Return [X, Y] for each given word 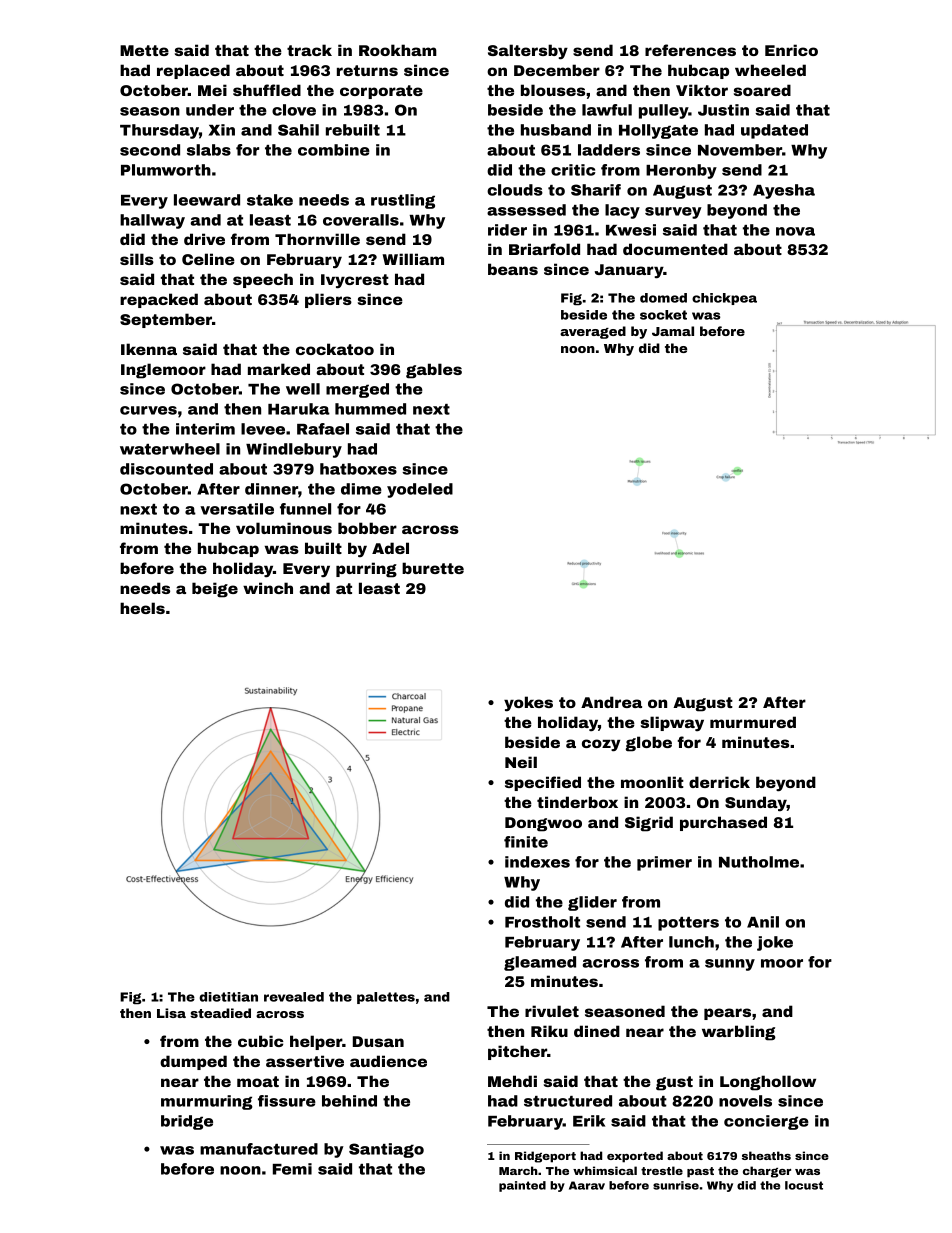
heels [142, 608]
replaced [193, 71]
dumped [193, 1062]
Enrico [791, 50]
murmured [753, 722]
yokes [528, 704]
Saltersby [528, 52]
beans [513, 269]
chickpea [724, 299]
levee [263, 429]
